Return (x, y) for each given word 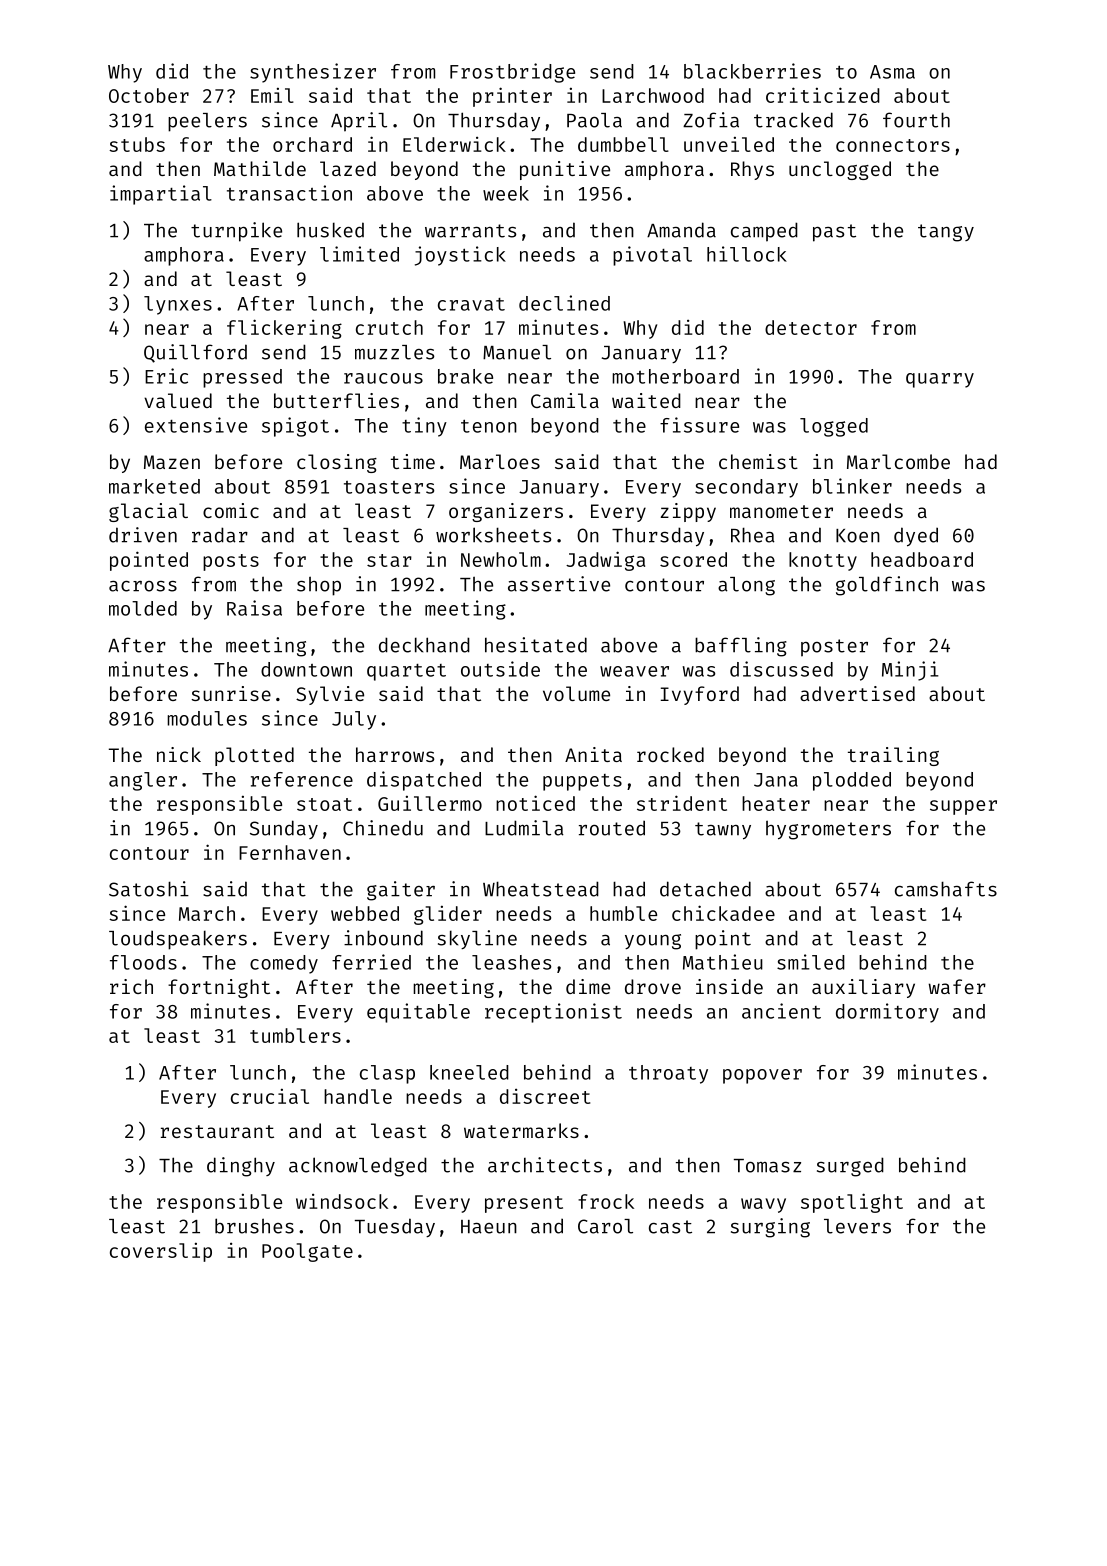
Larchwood (653, 95)
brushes (254, 1226)
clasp (387, 1074)
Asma (892, 72)
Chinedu (383, 828)
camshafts (946, 889)
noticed (535, 803)
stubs (137, 144)
